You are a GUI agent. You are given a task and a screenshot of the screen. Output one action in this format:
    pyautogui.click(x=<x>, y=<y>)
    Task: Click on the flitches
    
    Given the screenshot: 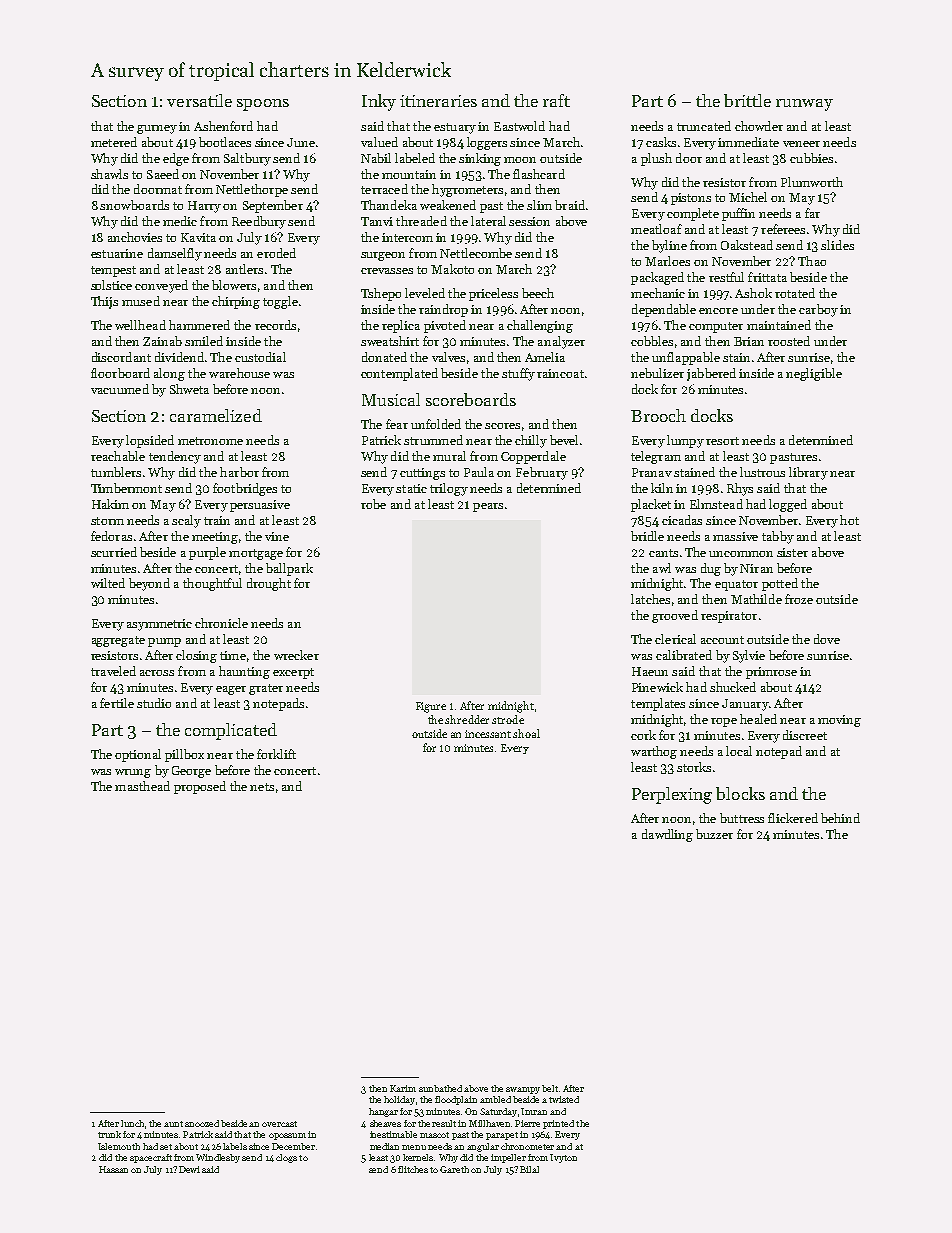 What is the action you would take?
    pyautogui.click(x=413, y=1169)
